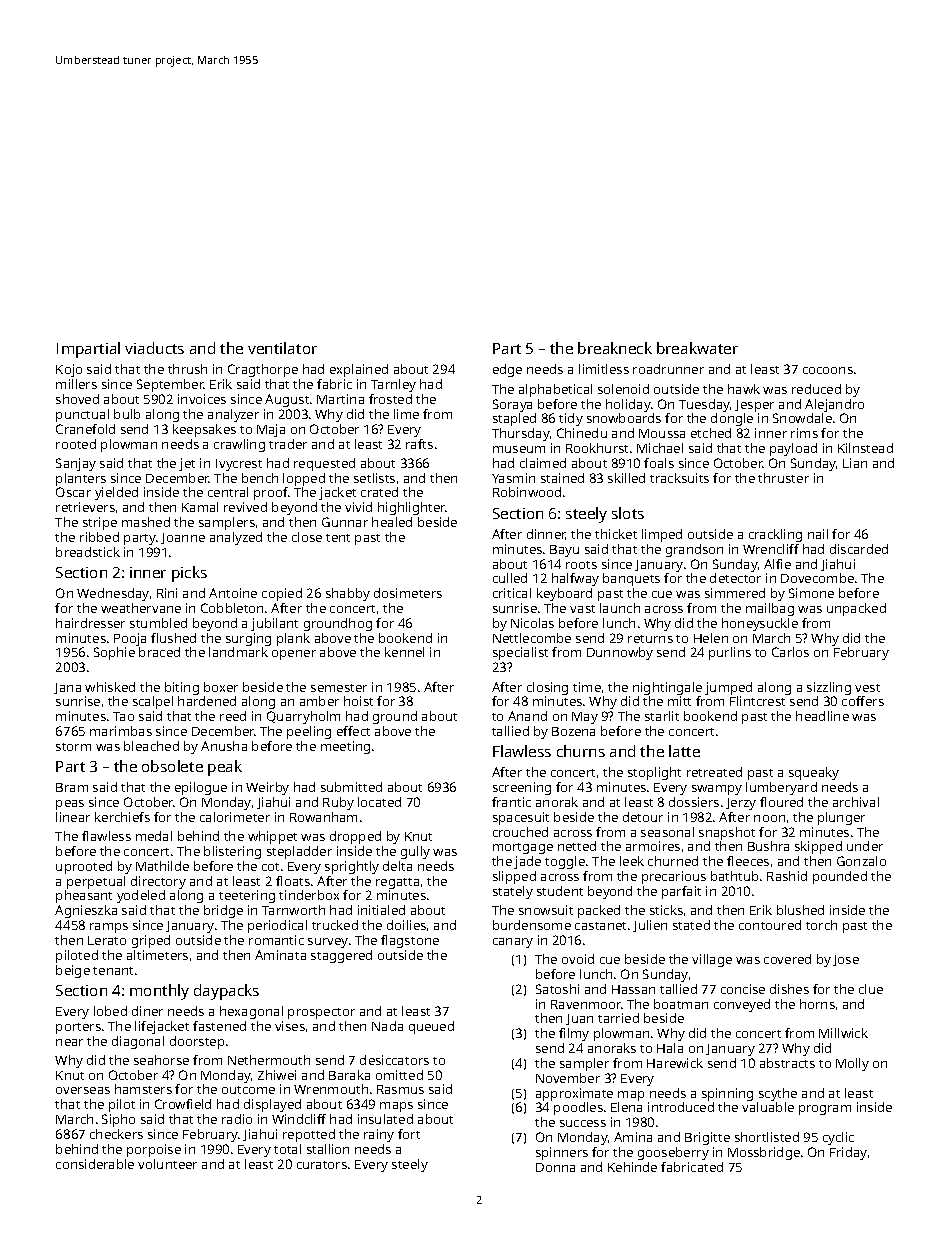  What do you see at coordinates (840, 877) in the screenshot?
I see `pounded` at bounding box center [840, 877].
